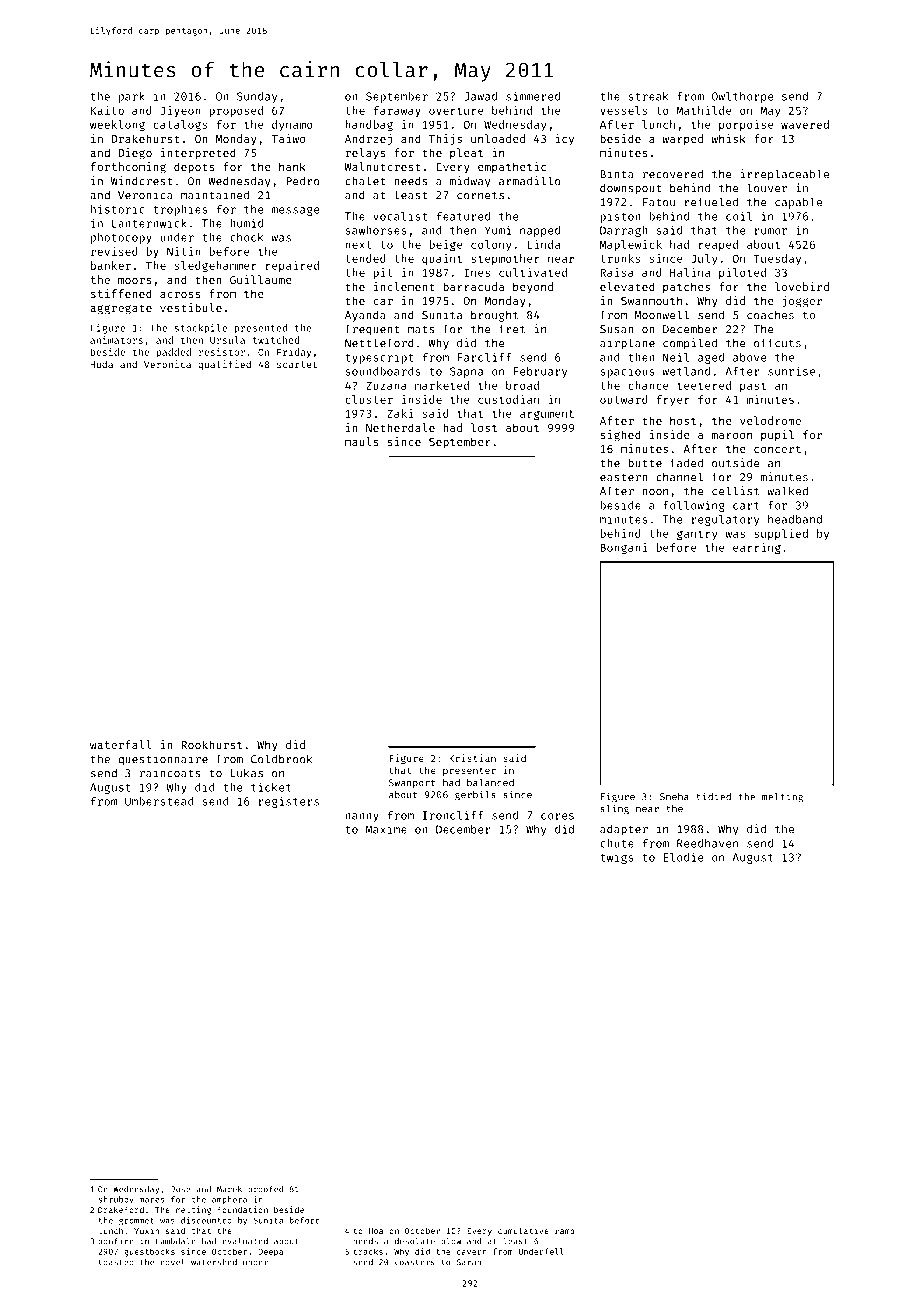 The image size is (924, 1308). I want to click on resistor, so click(222, 352).
